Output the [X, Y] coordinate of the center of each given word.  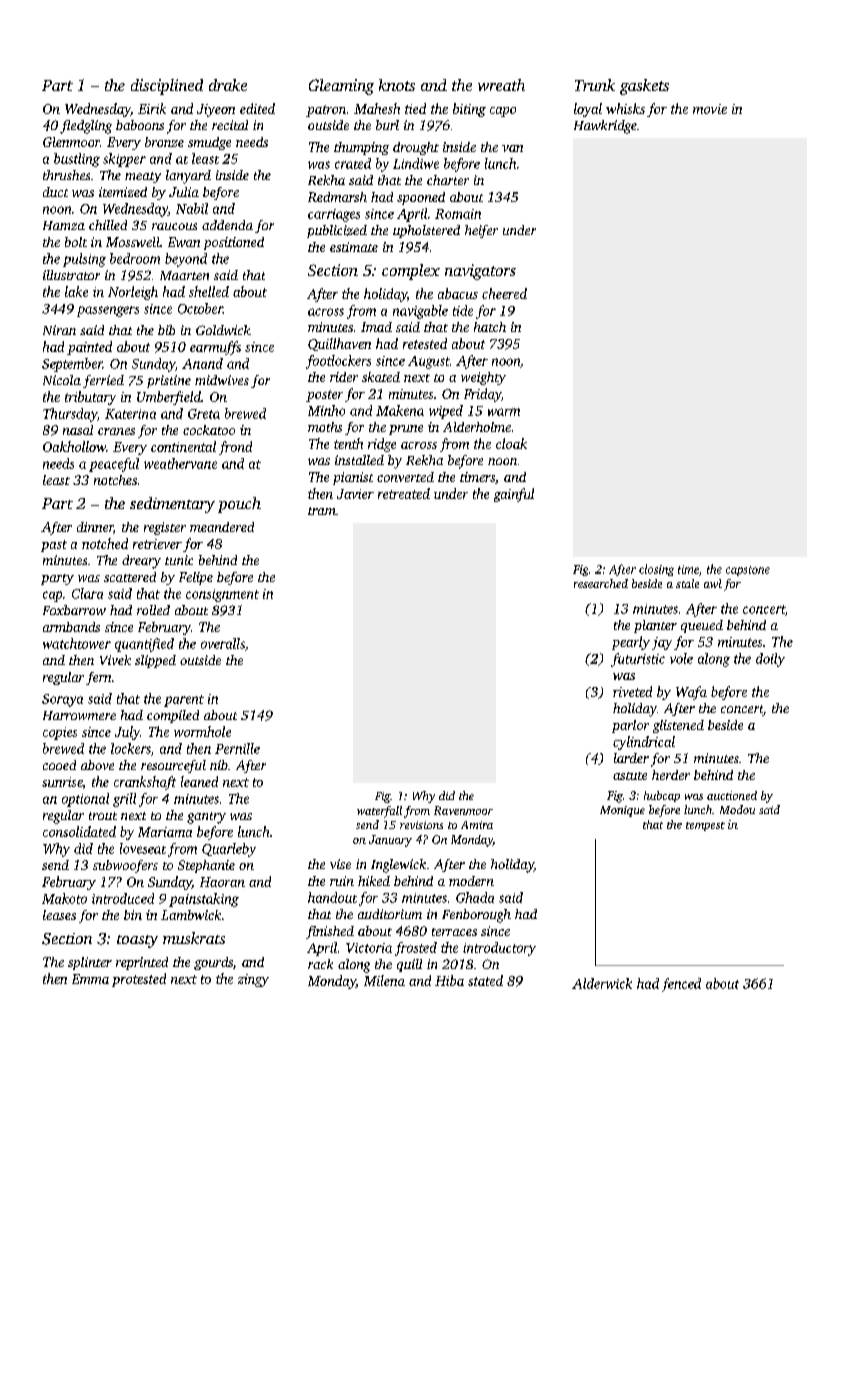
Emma [90, 979]
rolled [153, 610]
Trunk [595, 85]
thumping [361, 148]
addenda [227, 225]
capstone [748, 571]
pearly [631, 643]
